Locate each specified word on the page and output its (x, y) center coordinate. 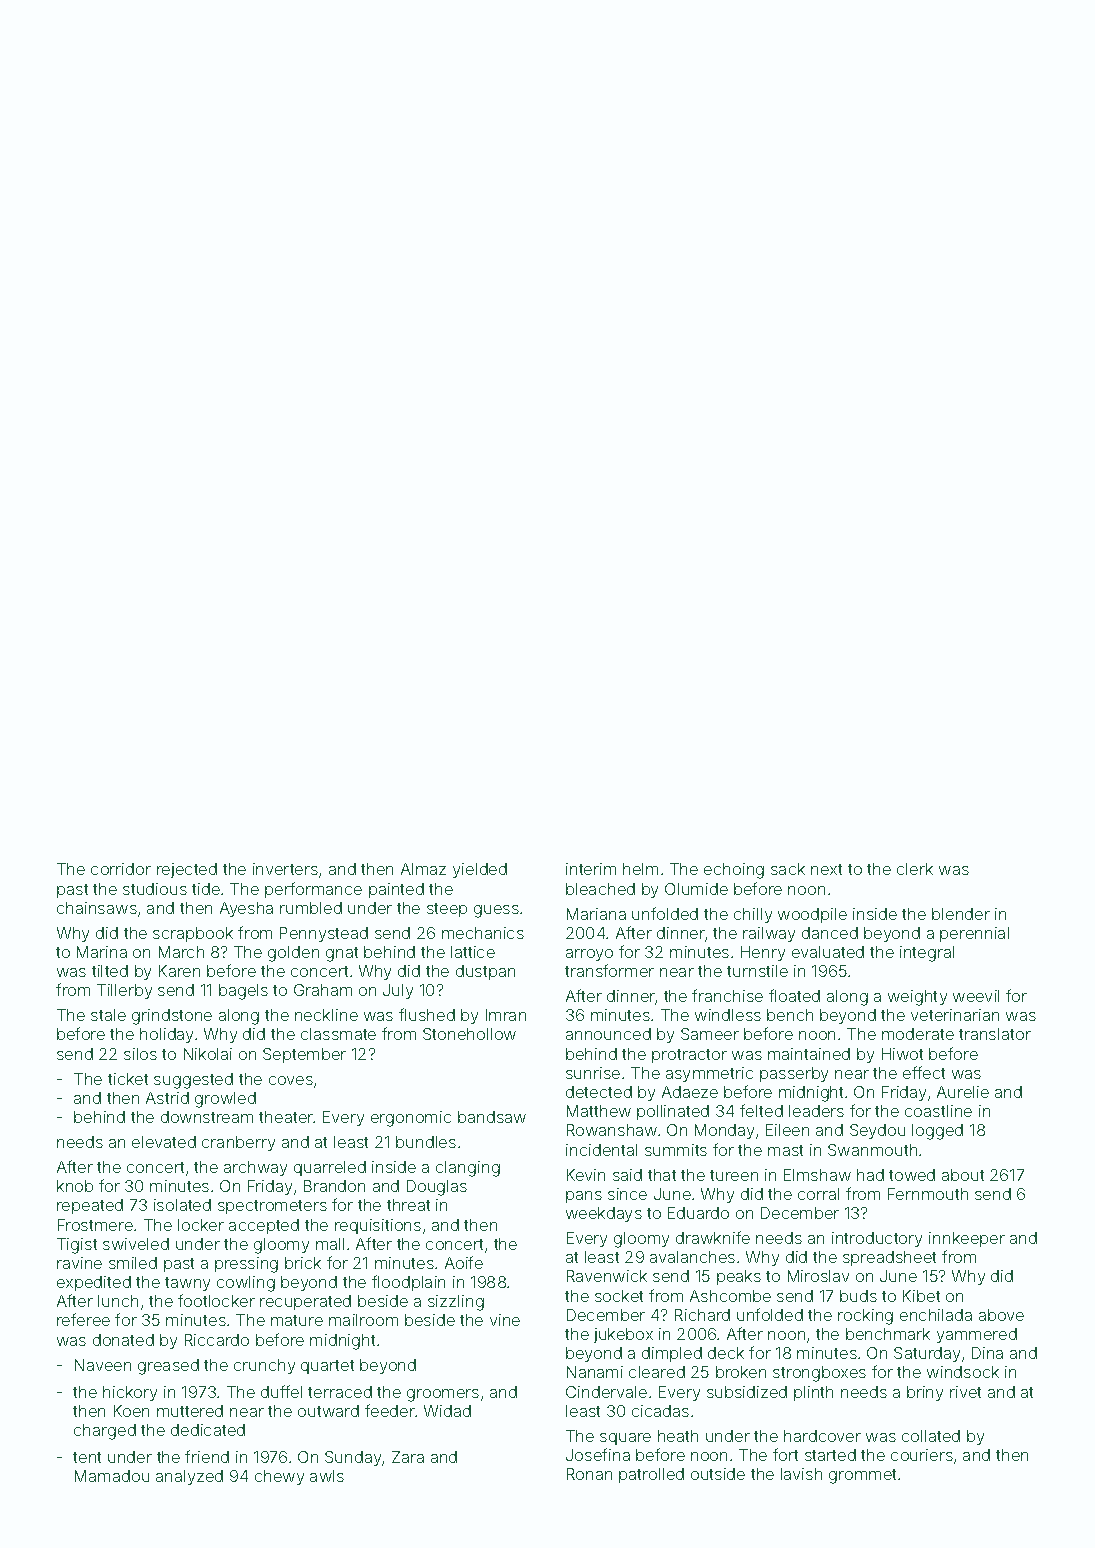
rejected (187, 870)
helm (640, 869)
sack (788, 869)
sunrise (593, 1073)
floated (794, 995)
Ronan (589, 1474)
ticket (128, 1079)
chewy (279, 1477)
